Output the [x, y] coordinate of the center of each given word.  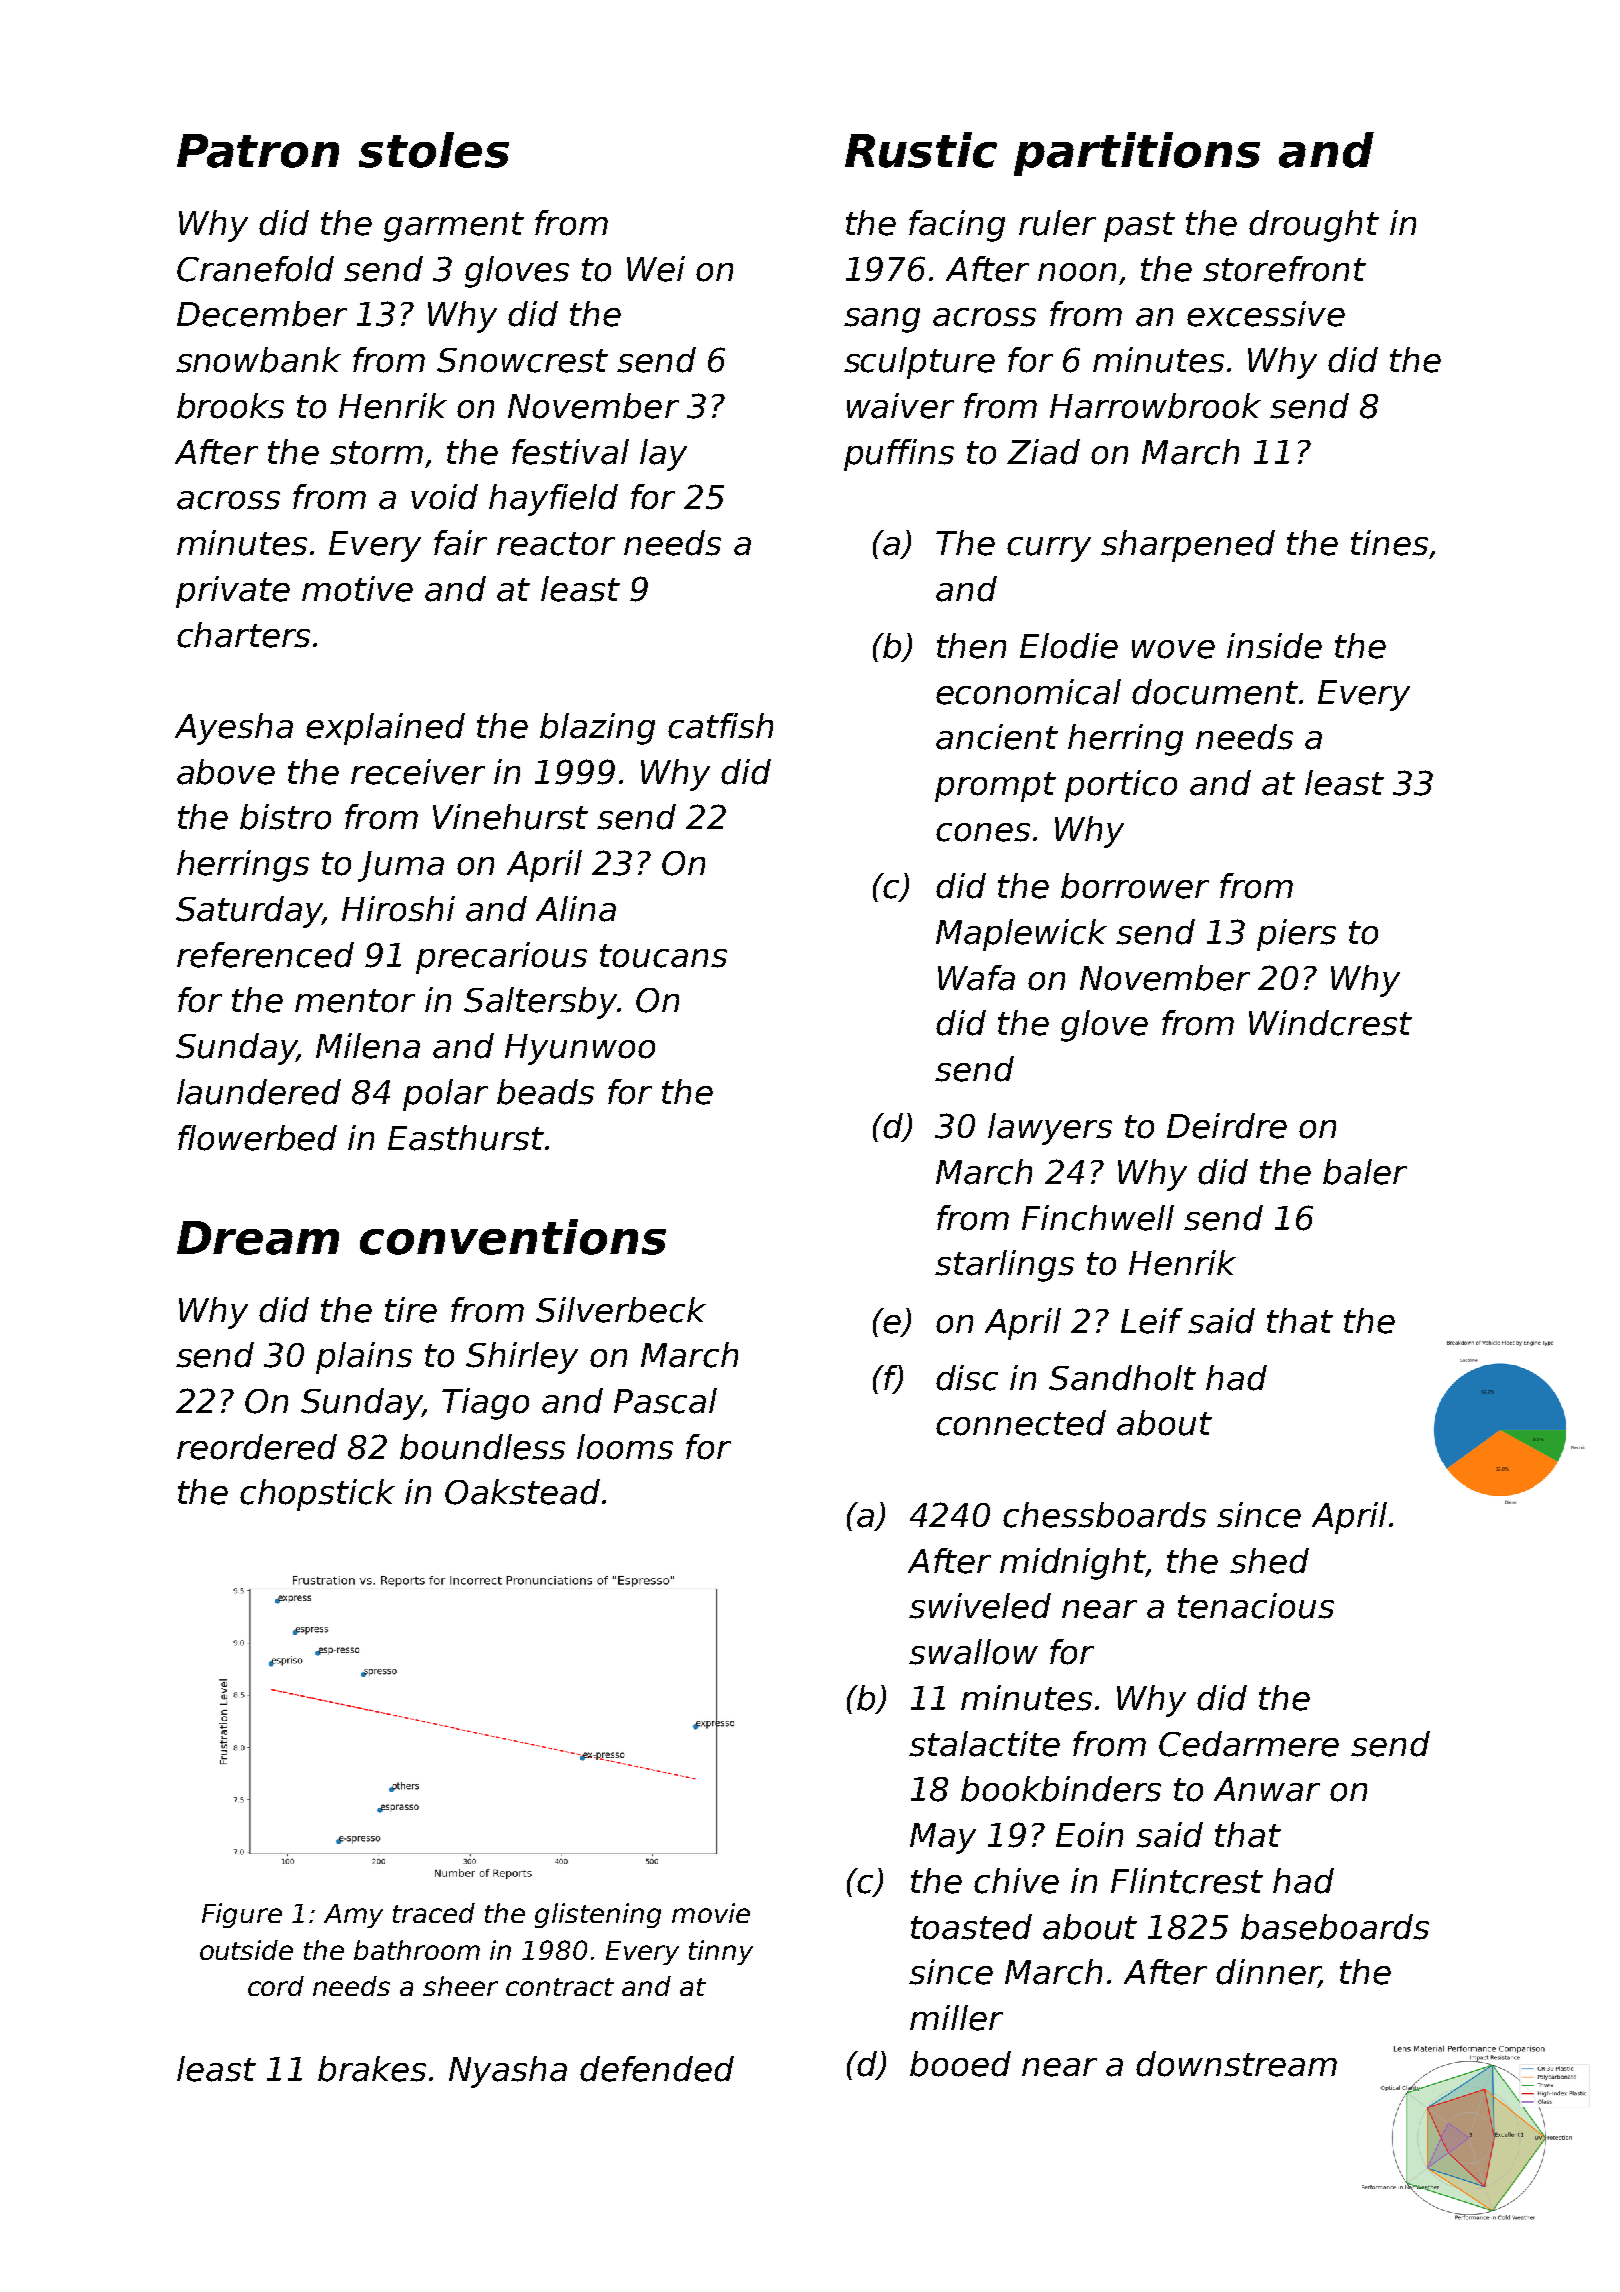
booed [960, 2064]
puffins [899, 455]
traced [434, 1913]
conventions [513, 1237]
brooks [230, 406]
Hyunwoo [580, 1049]
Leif [1152, 1321]
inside [1274, 646]
